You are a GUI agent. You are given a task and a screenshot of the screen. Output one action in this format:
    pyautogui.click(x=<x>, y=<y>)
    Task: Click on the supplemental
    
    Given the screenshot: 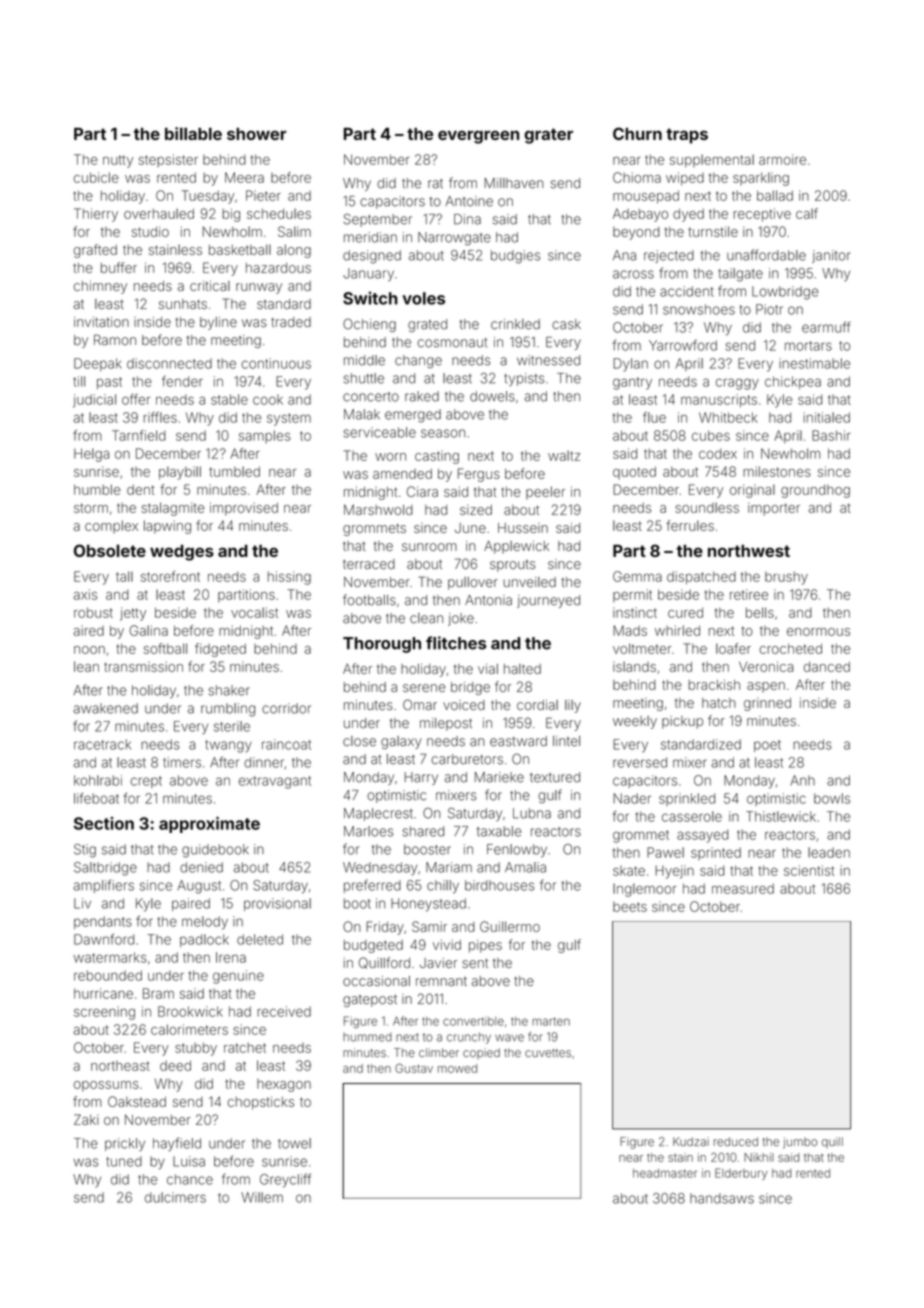 What is the action you would take?
    pyautogui.click(x=712, y=161)
